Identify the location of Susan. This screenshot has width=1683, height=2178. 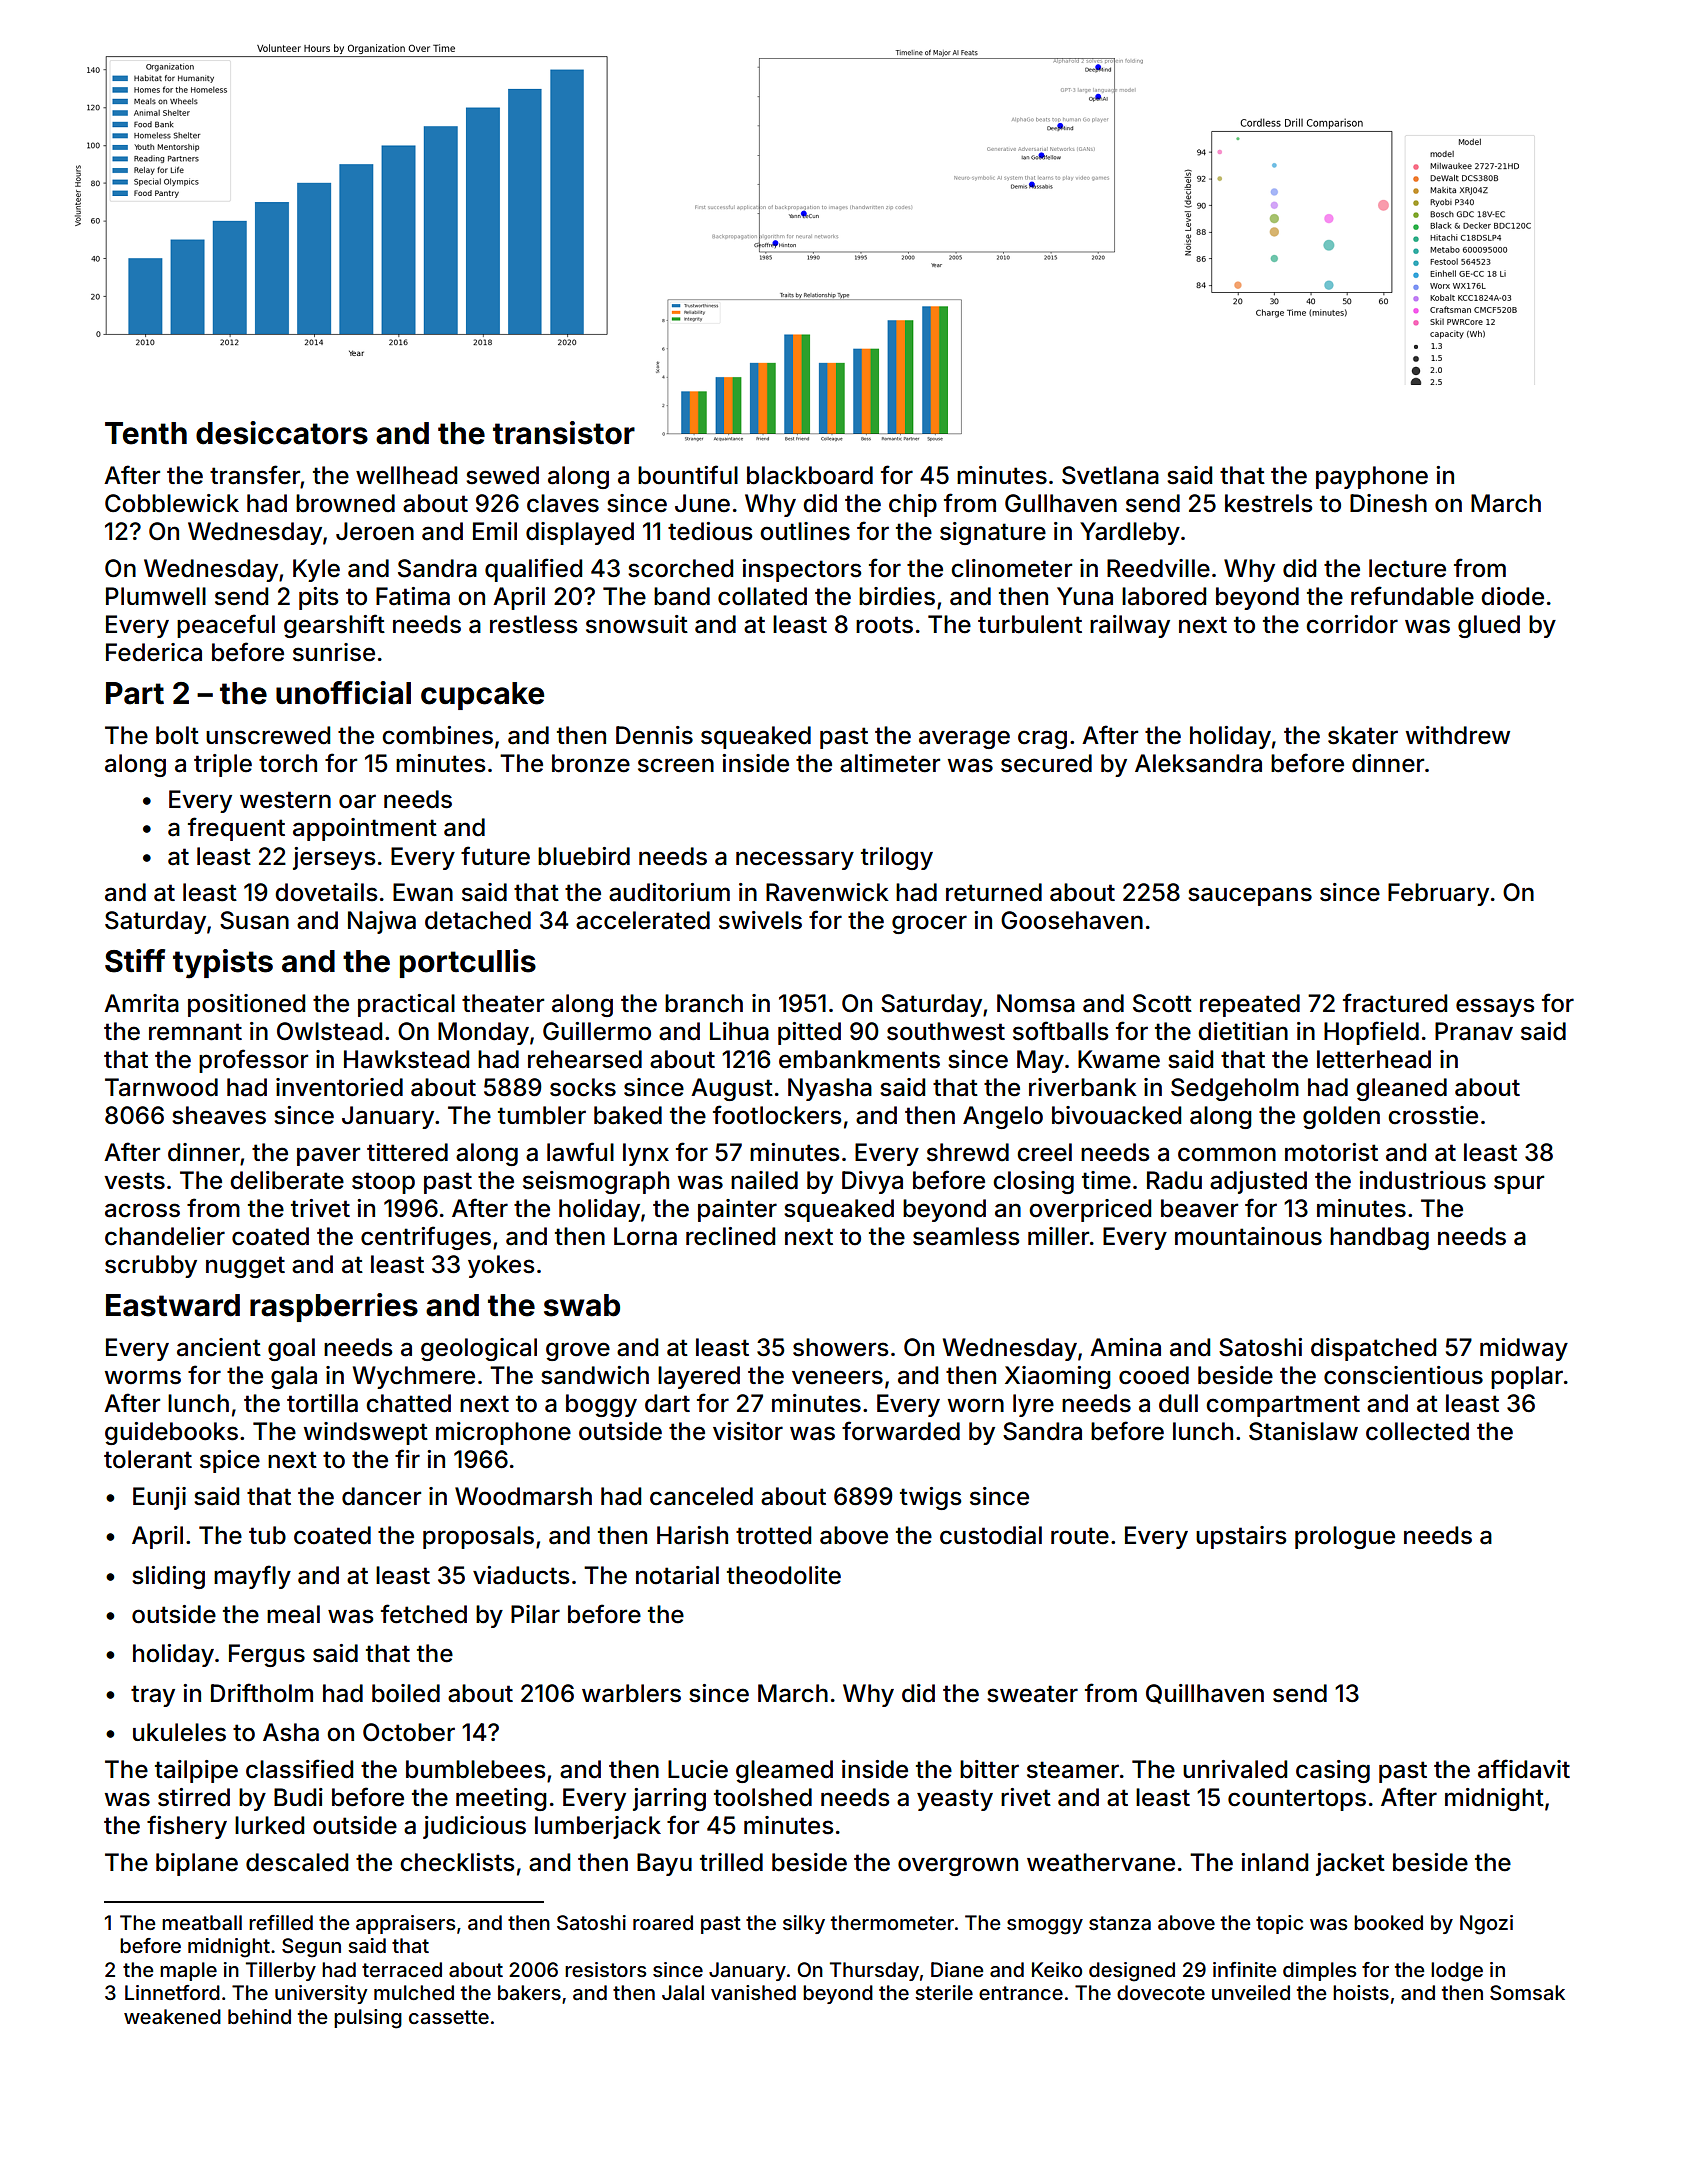
(254, 920).
